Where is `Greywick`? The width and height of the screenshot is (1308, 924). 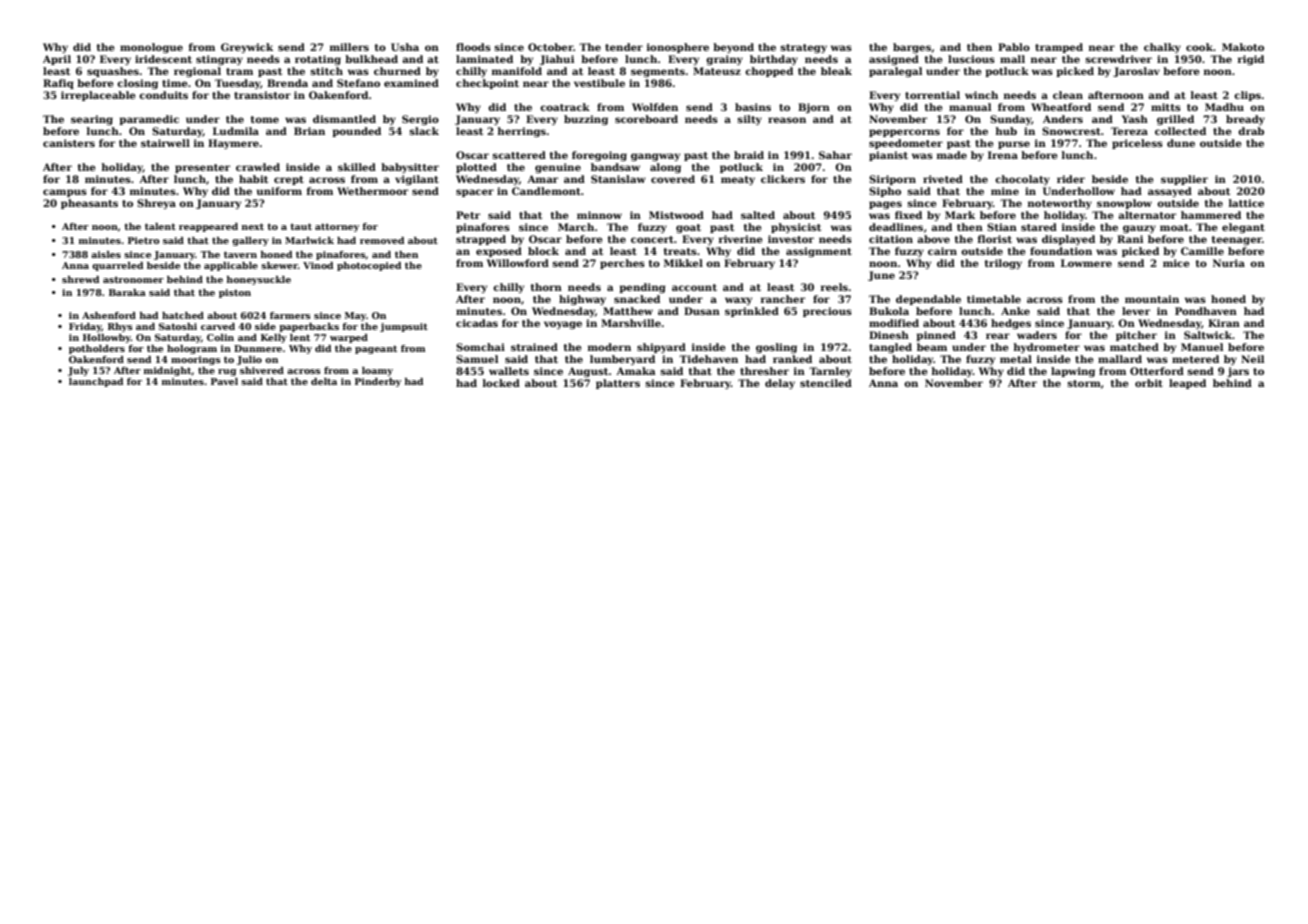 Greywick is located at coordinates (247, 48).
